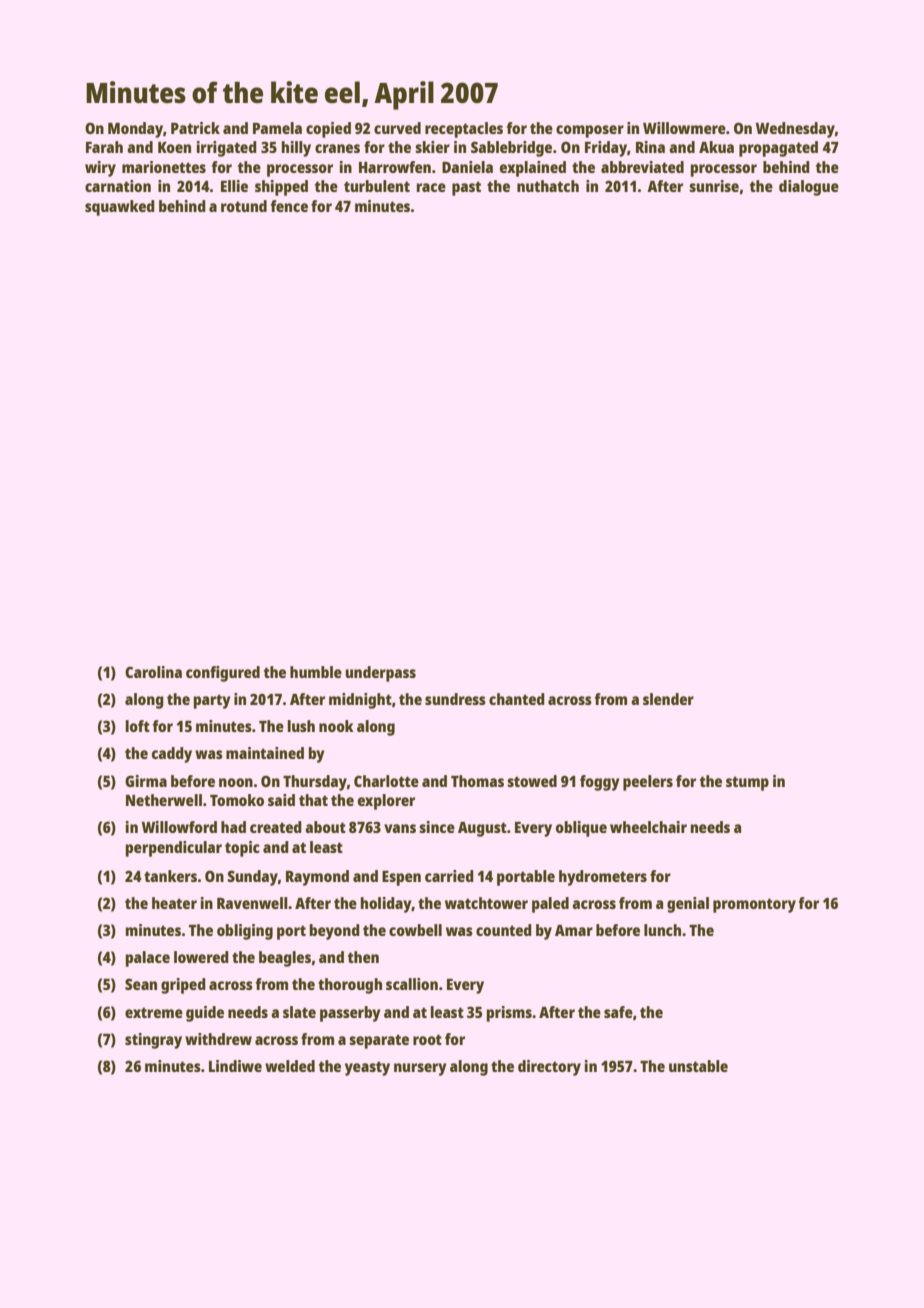  What do you see at coordinates (236, 782) in the document?
I see `noon` at bounding box center [236, 782].
